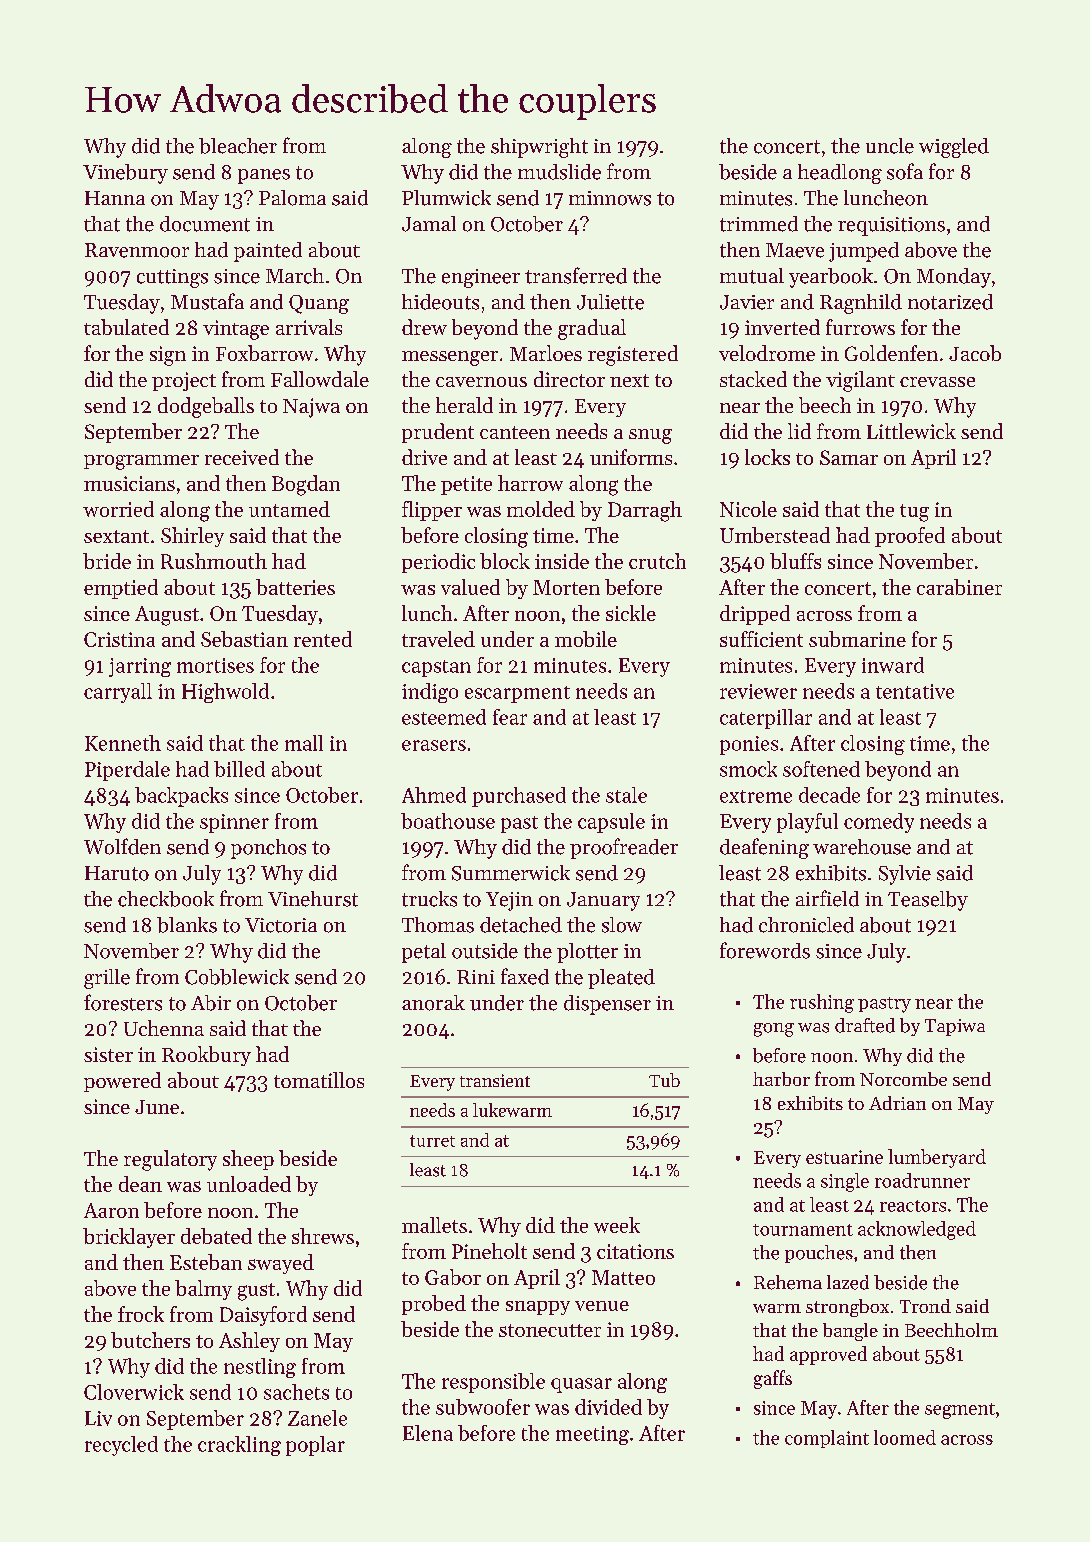  I want to click on molded, so click(541, 509).
